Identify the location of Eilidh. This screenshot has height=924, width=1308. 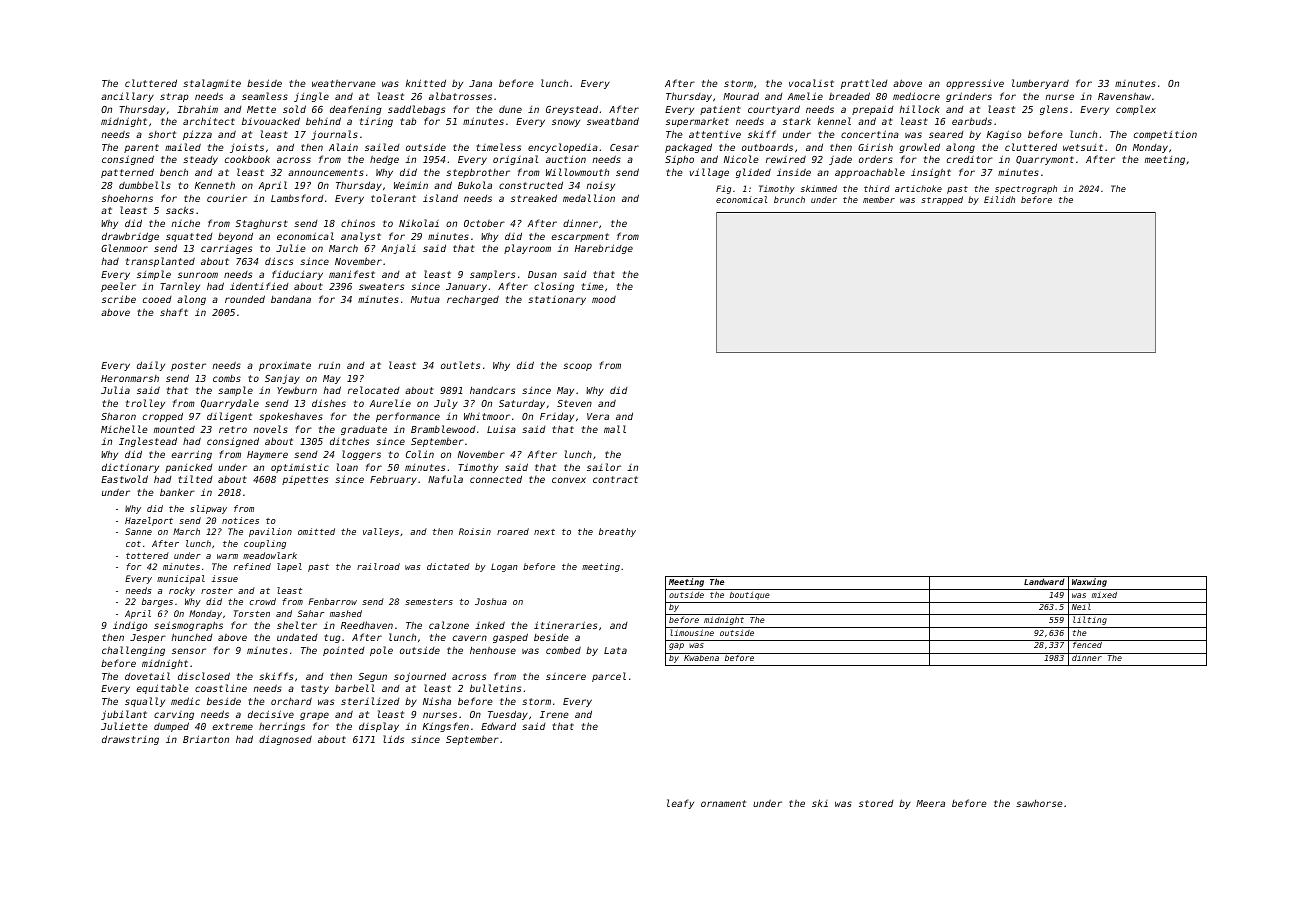
(999, 199).
